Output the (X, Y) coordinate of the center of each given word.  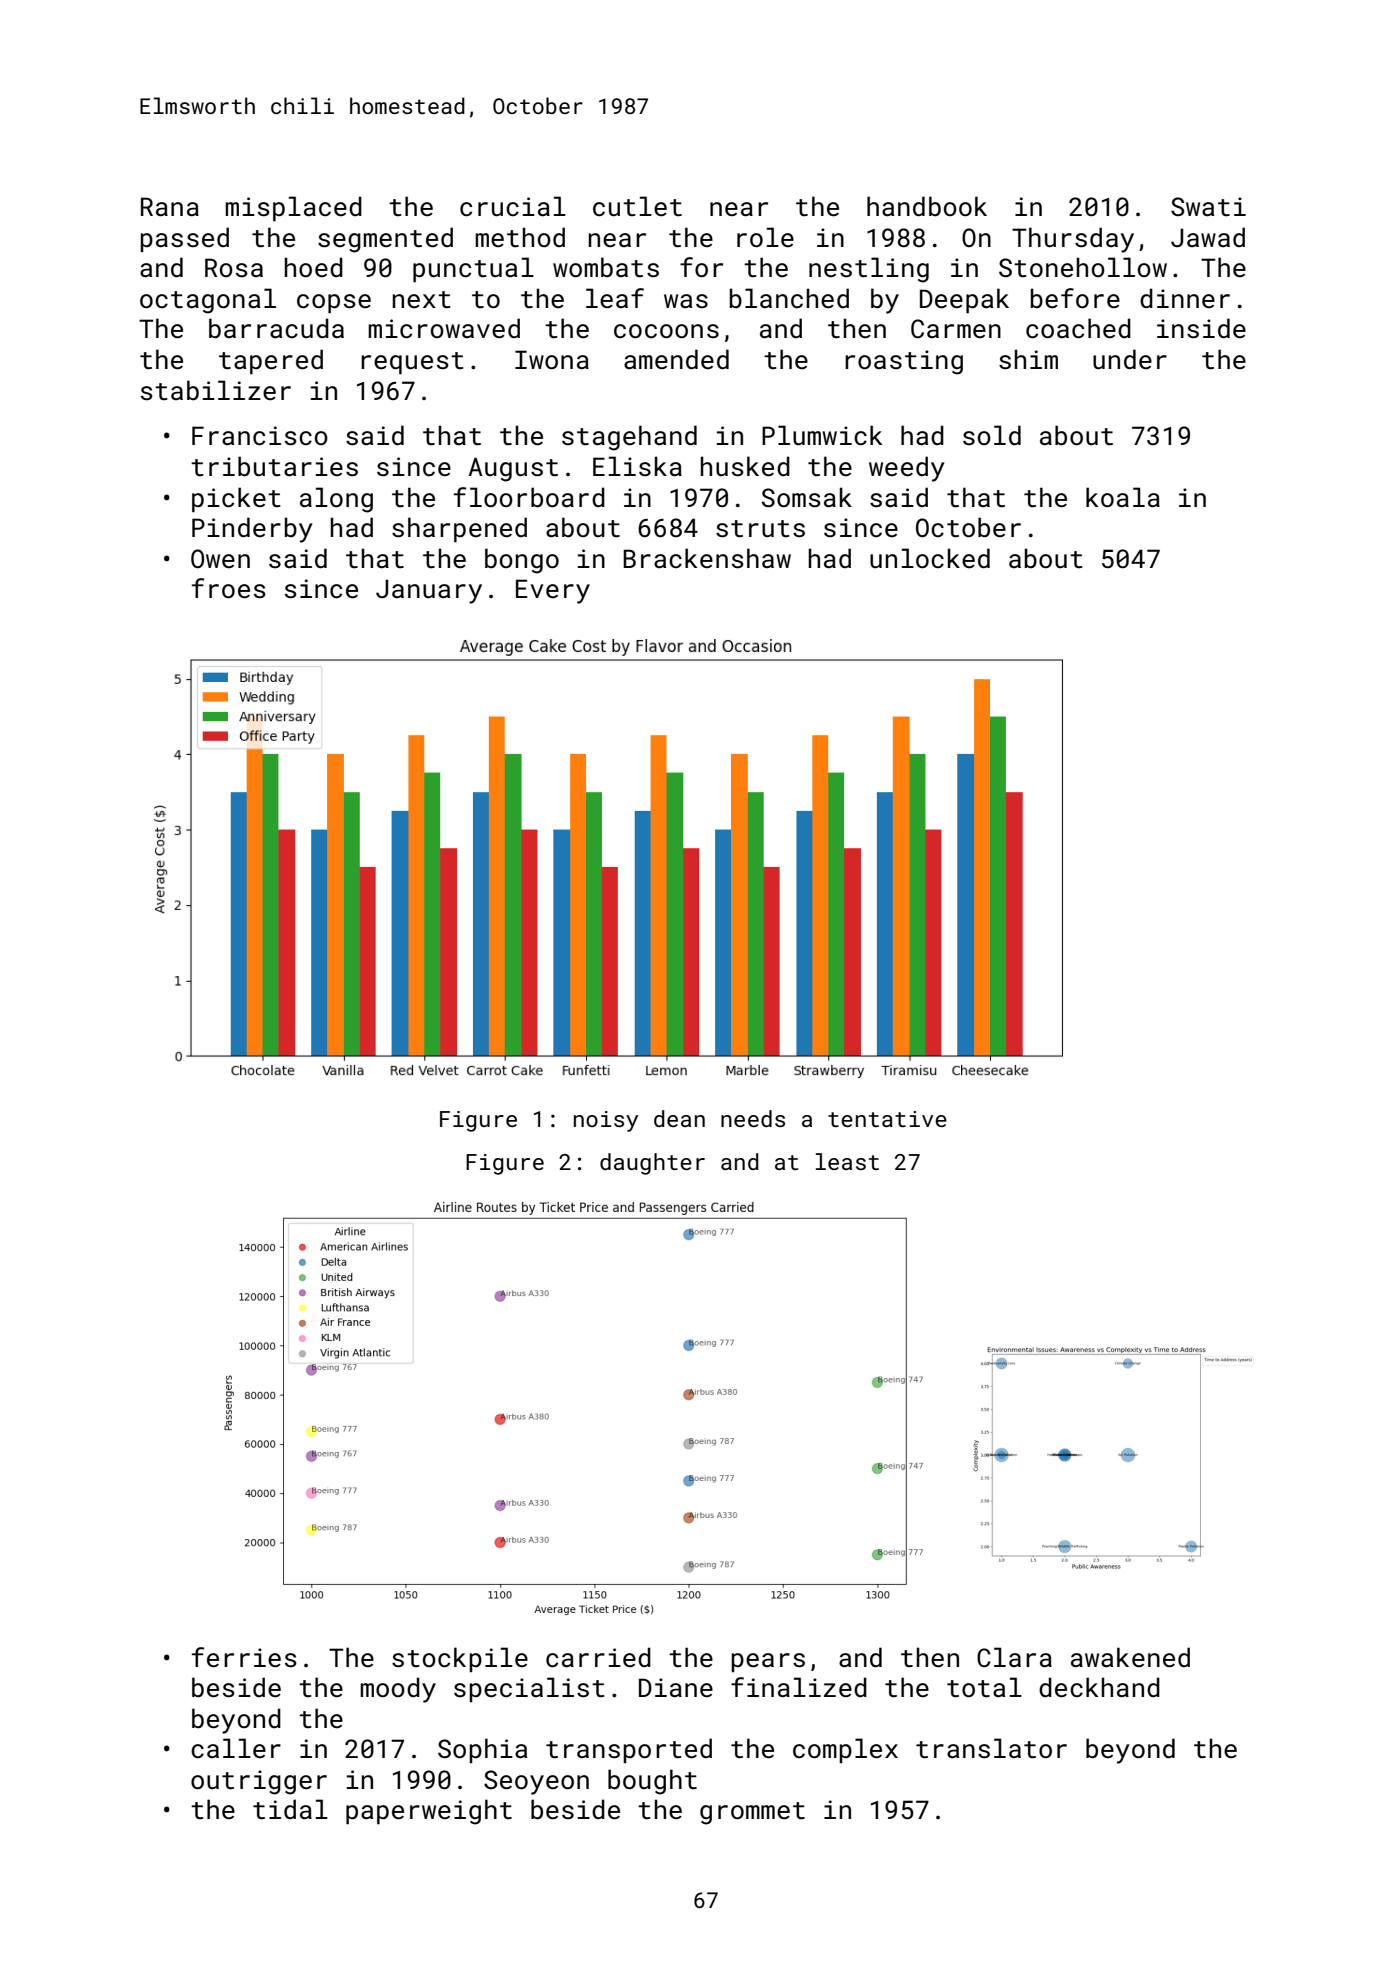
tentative (887, 1119)
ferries (244, 1657)
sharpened (459, 529)
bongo (522, 561)
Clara (1014, 1657)
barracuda (276, 328)
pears (768, 1662)
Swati (1208, 207)
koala (1123, 497)
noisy (606, 1121)
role (765, 237)
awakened (1130, 1657)
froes (229, 588)
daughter (652, 1164)
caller (236, 1748)
